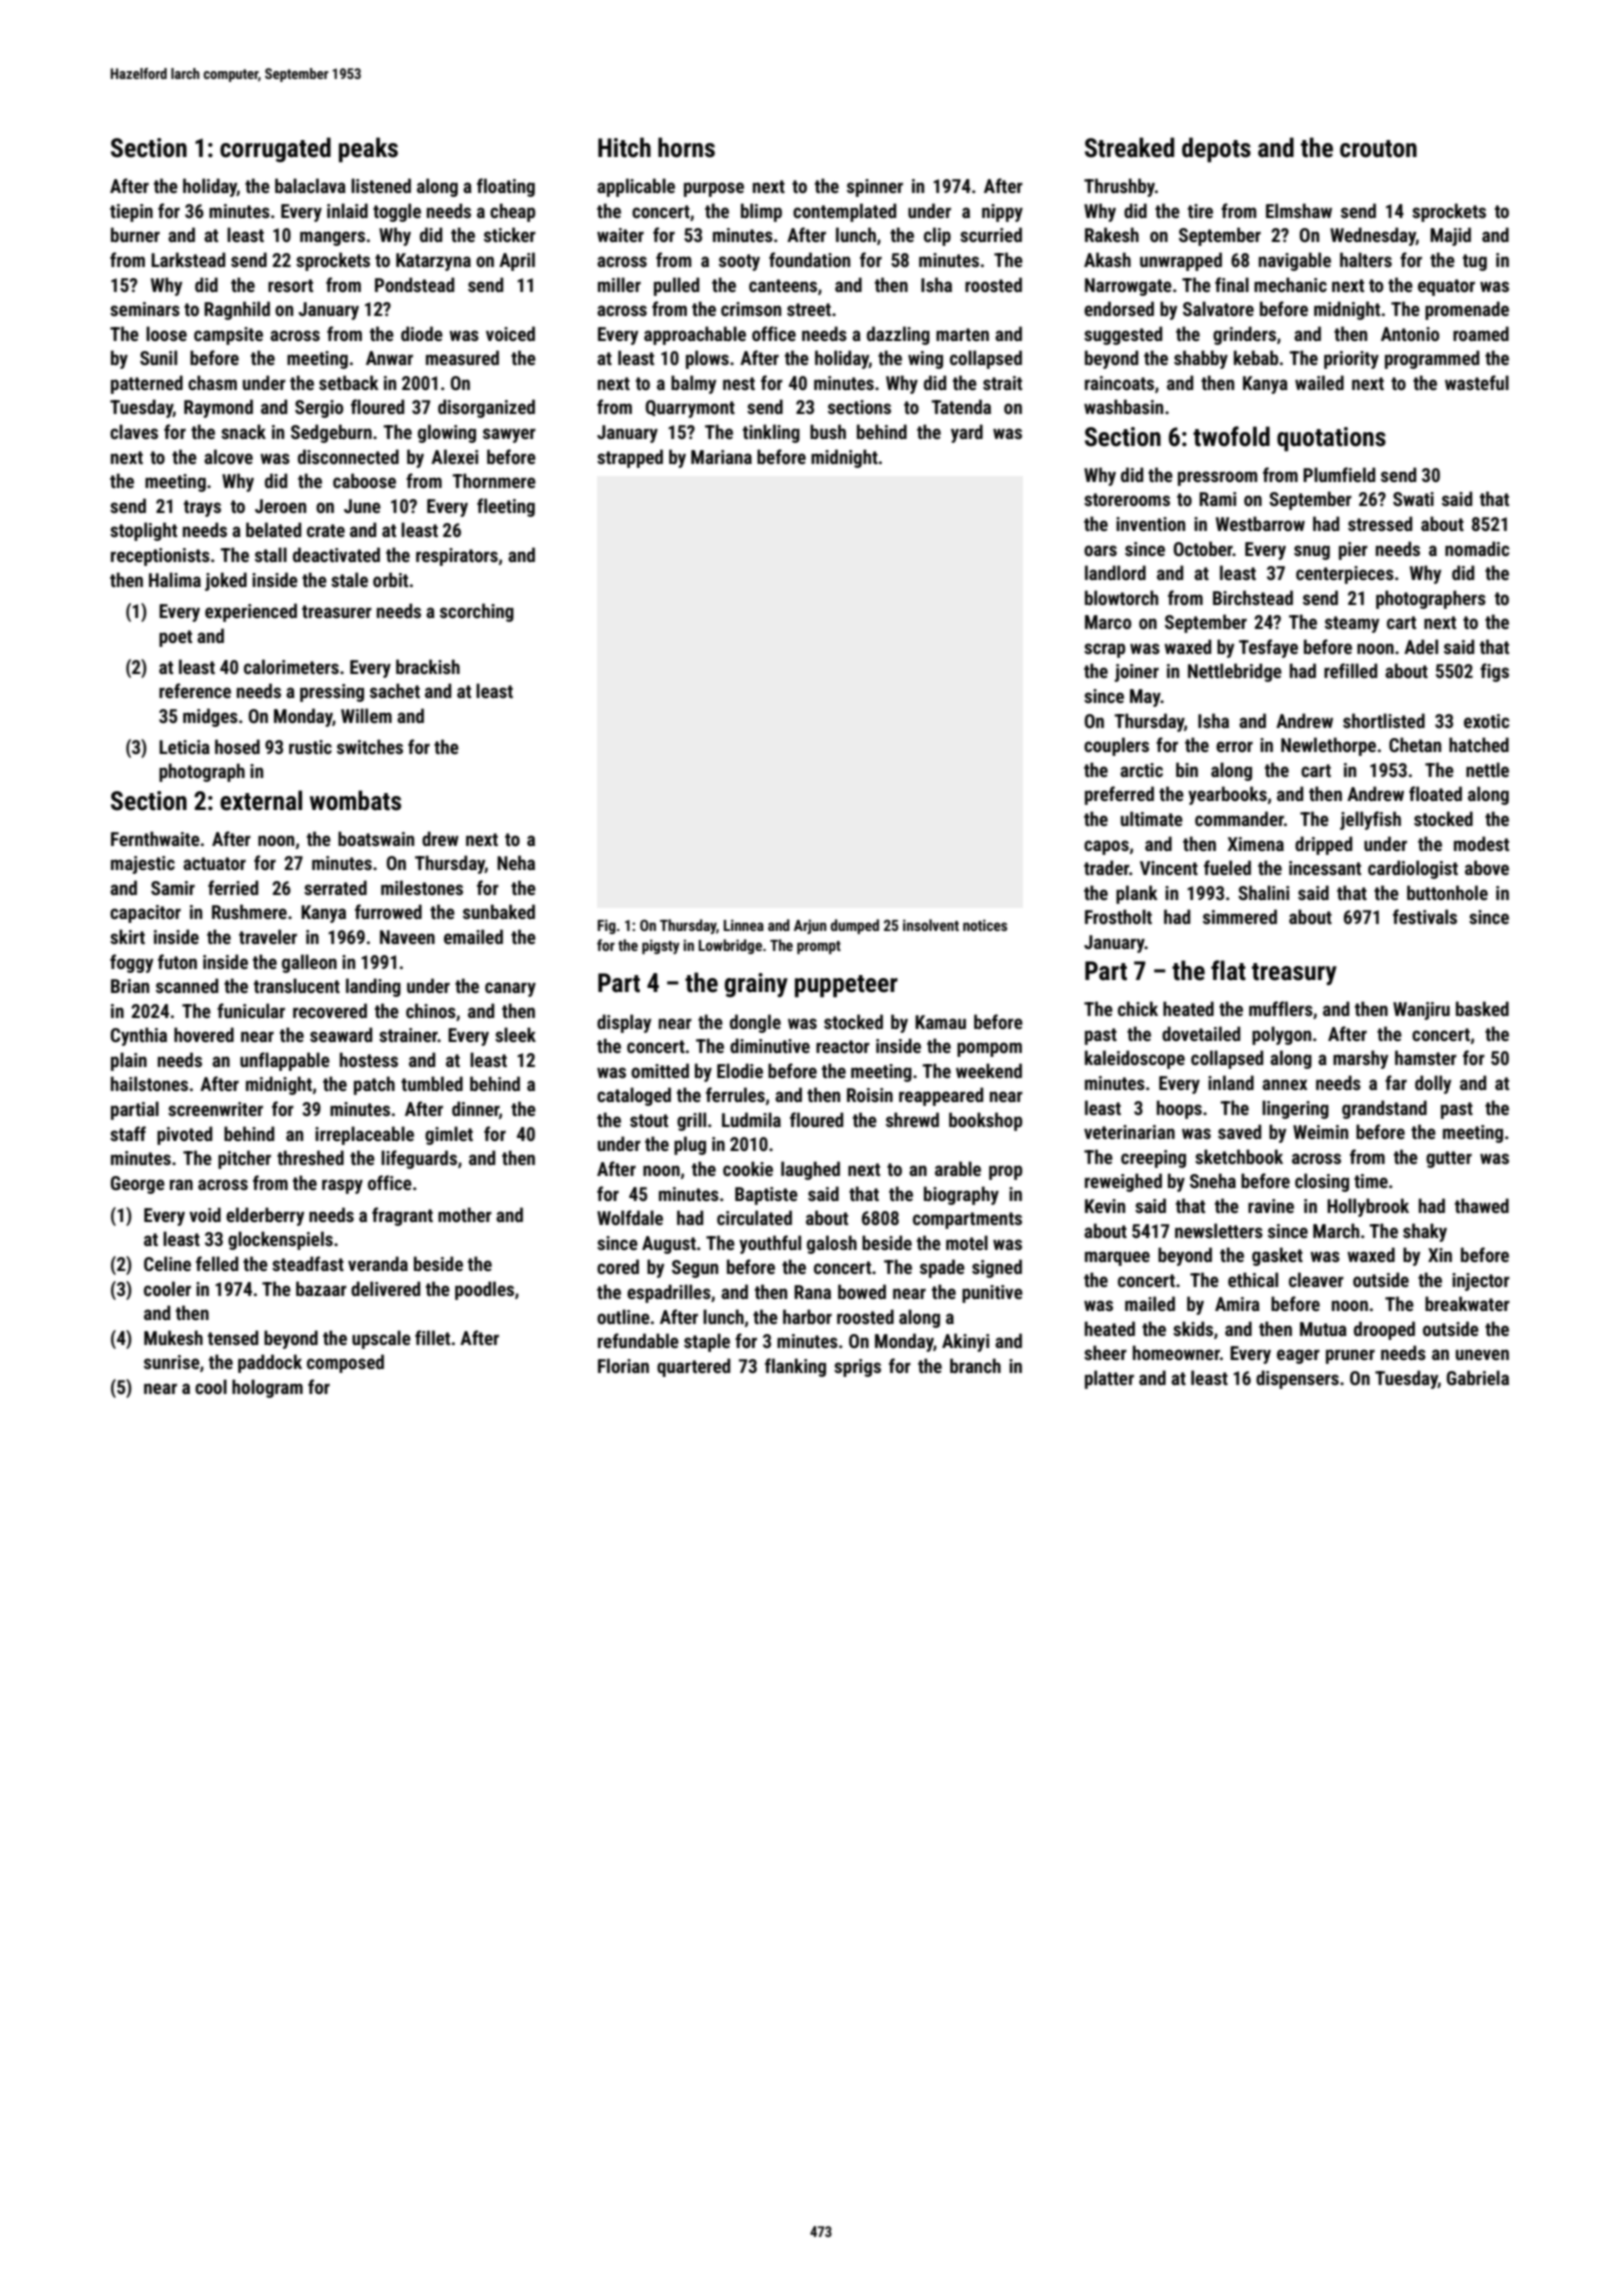 This page has height=2292, width=1620. Describe the element at coordinates (942, 1268) in the page. I see `spade` at that location.
